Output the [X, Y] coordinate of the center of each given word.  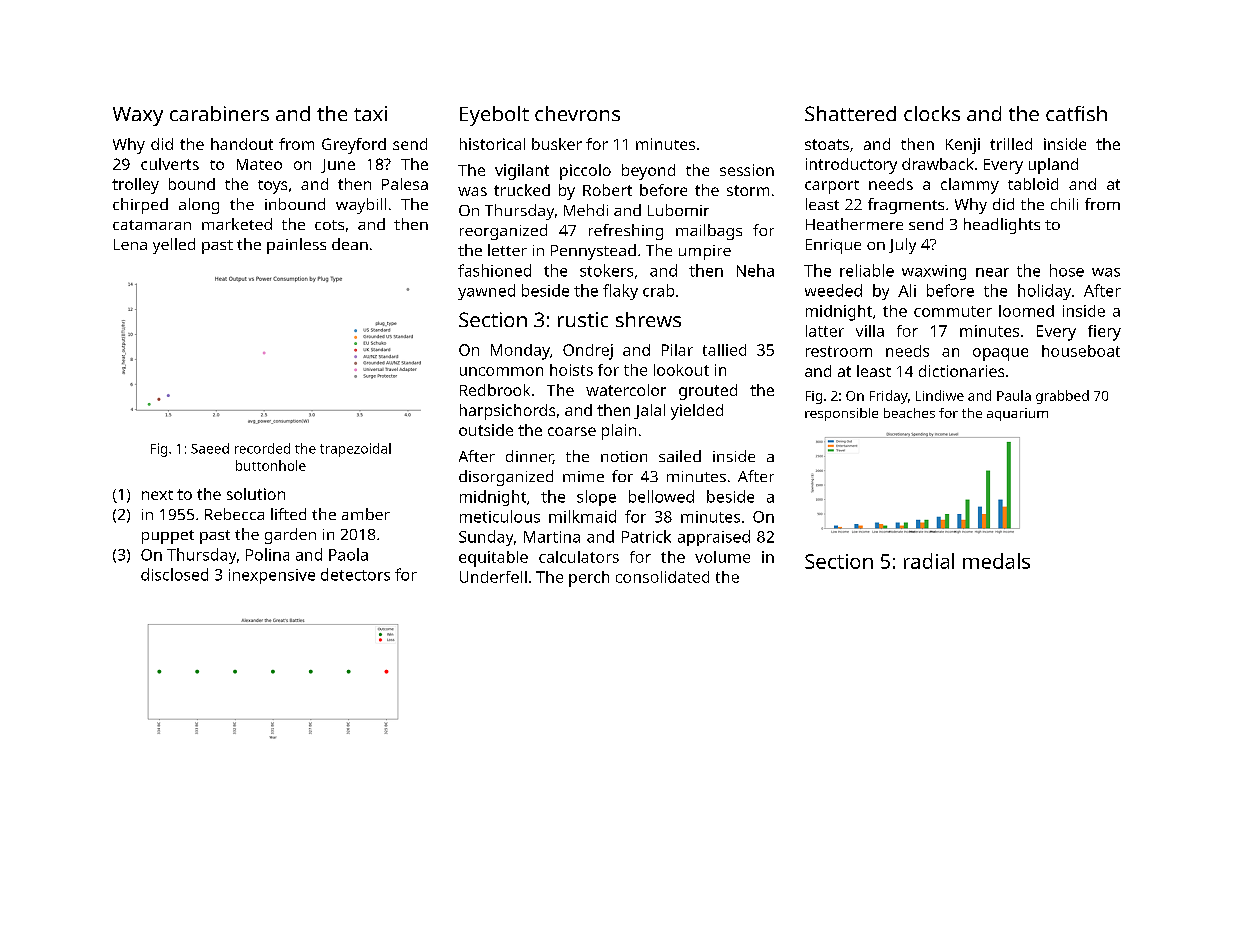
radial [929, 561]
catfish [1076, 113]
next [157, 495]
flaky [620, 292]
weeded [833, 290]
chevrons [577, 113]
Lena [130, 244]
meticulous [500, 516]
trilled [1011, 144]
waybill [361, 206]
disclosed [174, 574]
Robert [607, 190]
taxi [370, 113]
